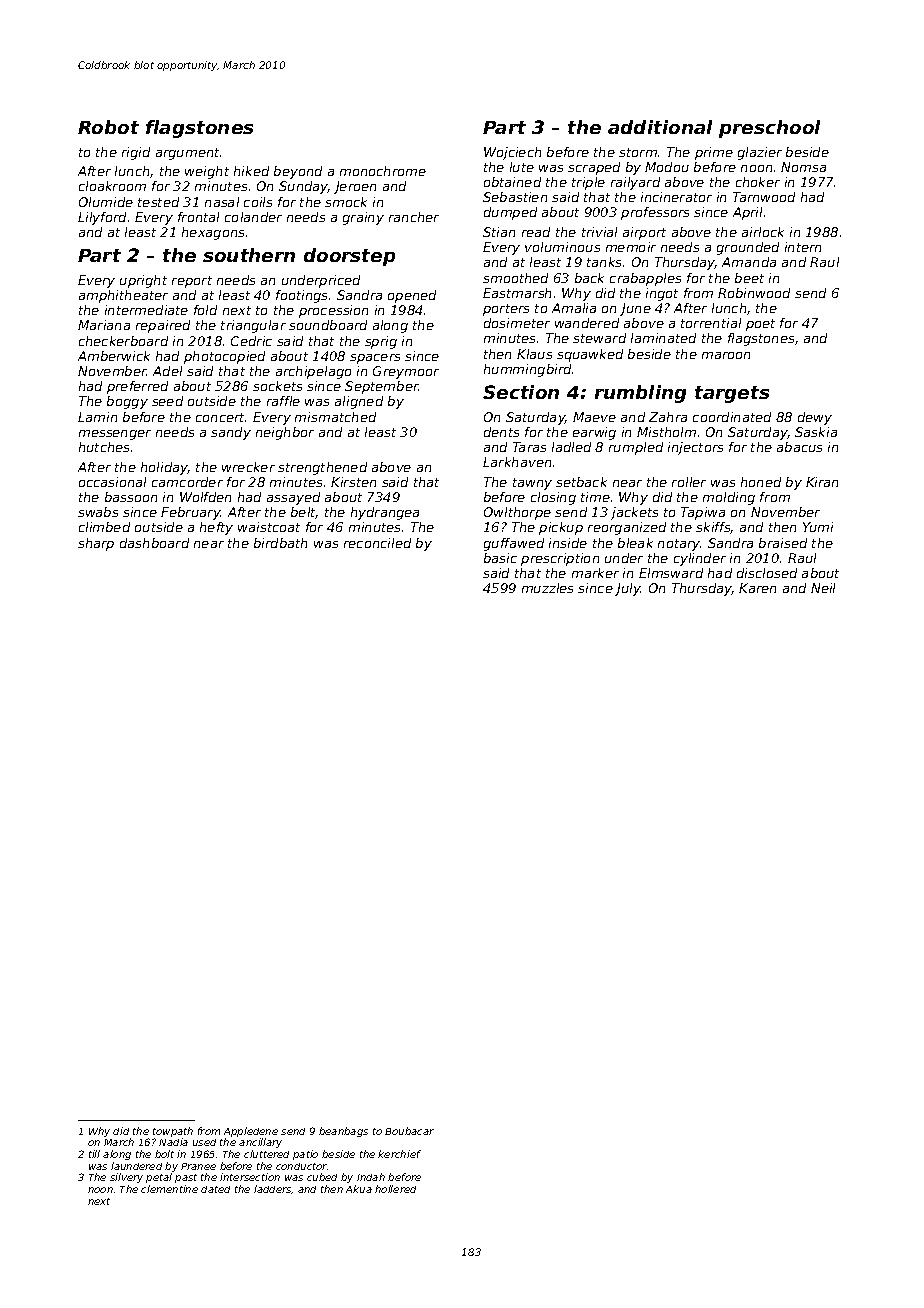  I want to click on ladled, so click(571, 447).
